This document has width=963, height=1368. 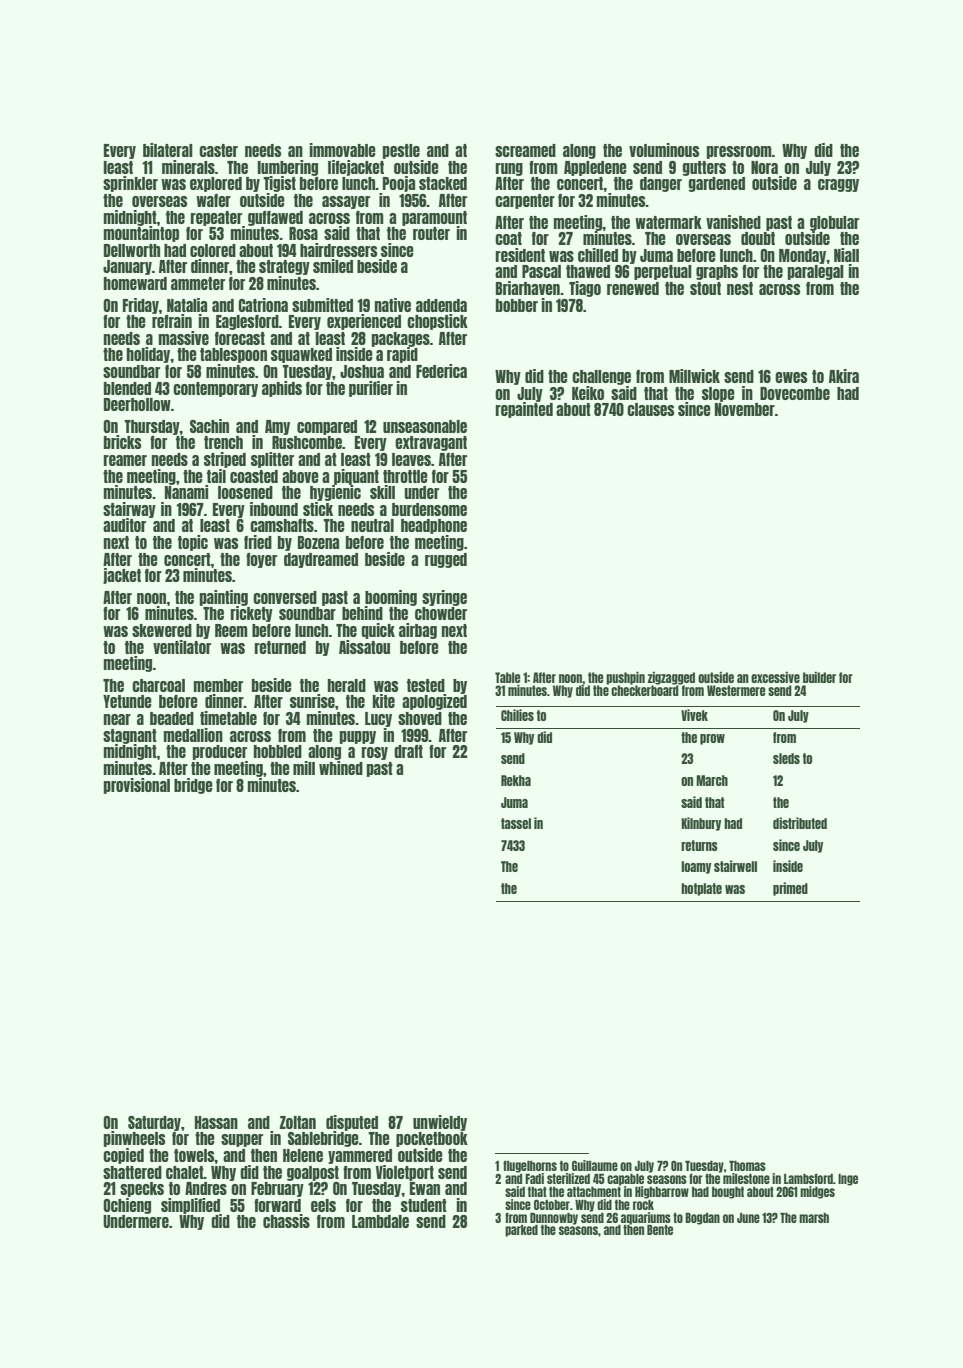 What do you see at coordinates (127, 388) in the document?
I see `blended` at bounding box center [127, 388].
